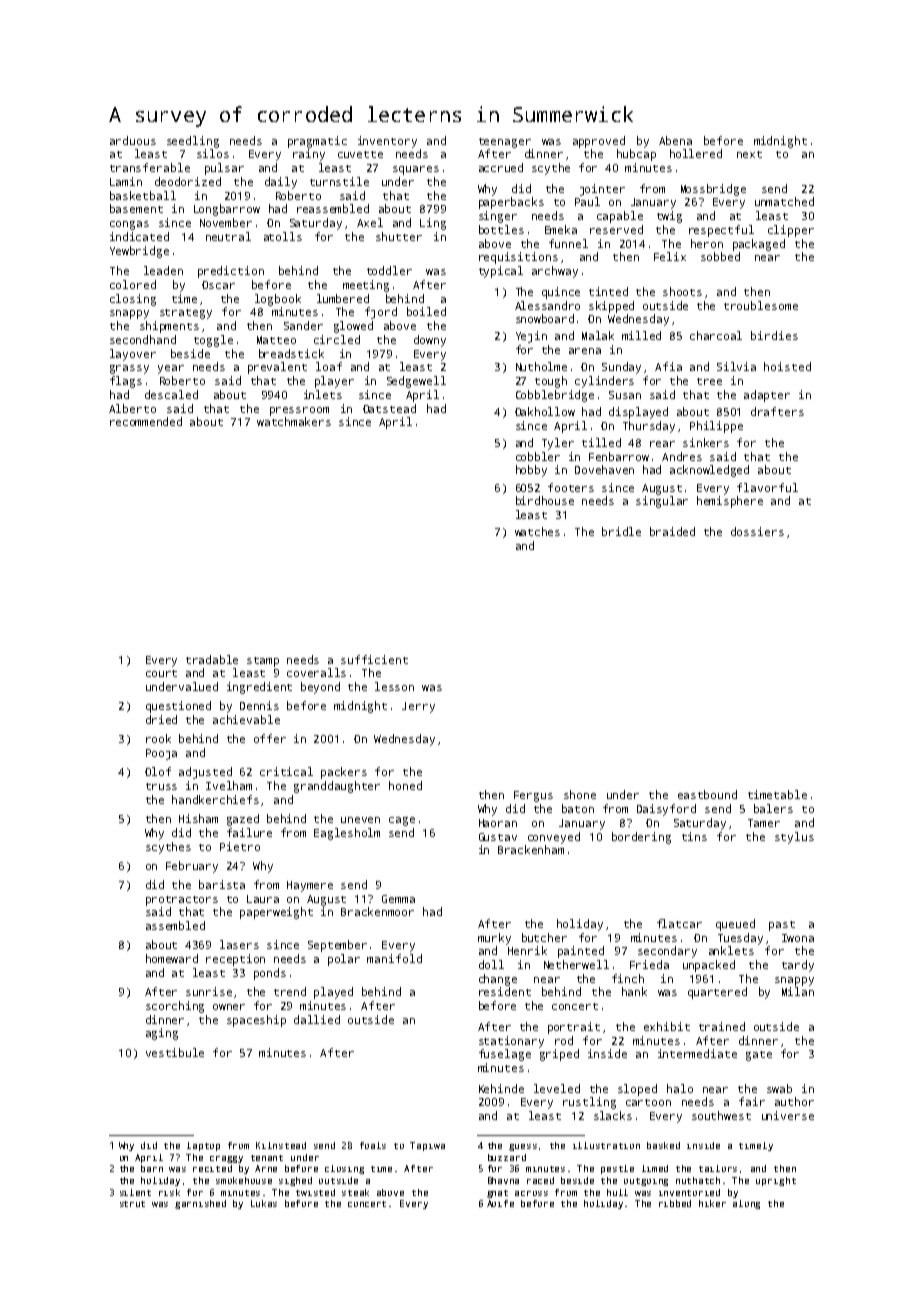 This screenshot has height=1308, width=924. Describe the element at coordinates (782, 926) in the screenshot. I see `past` at that location.
